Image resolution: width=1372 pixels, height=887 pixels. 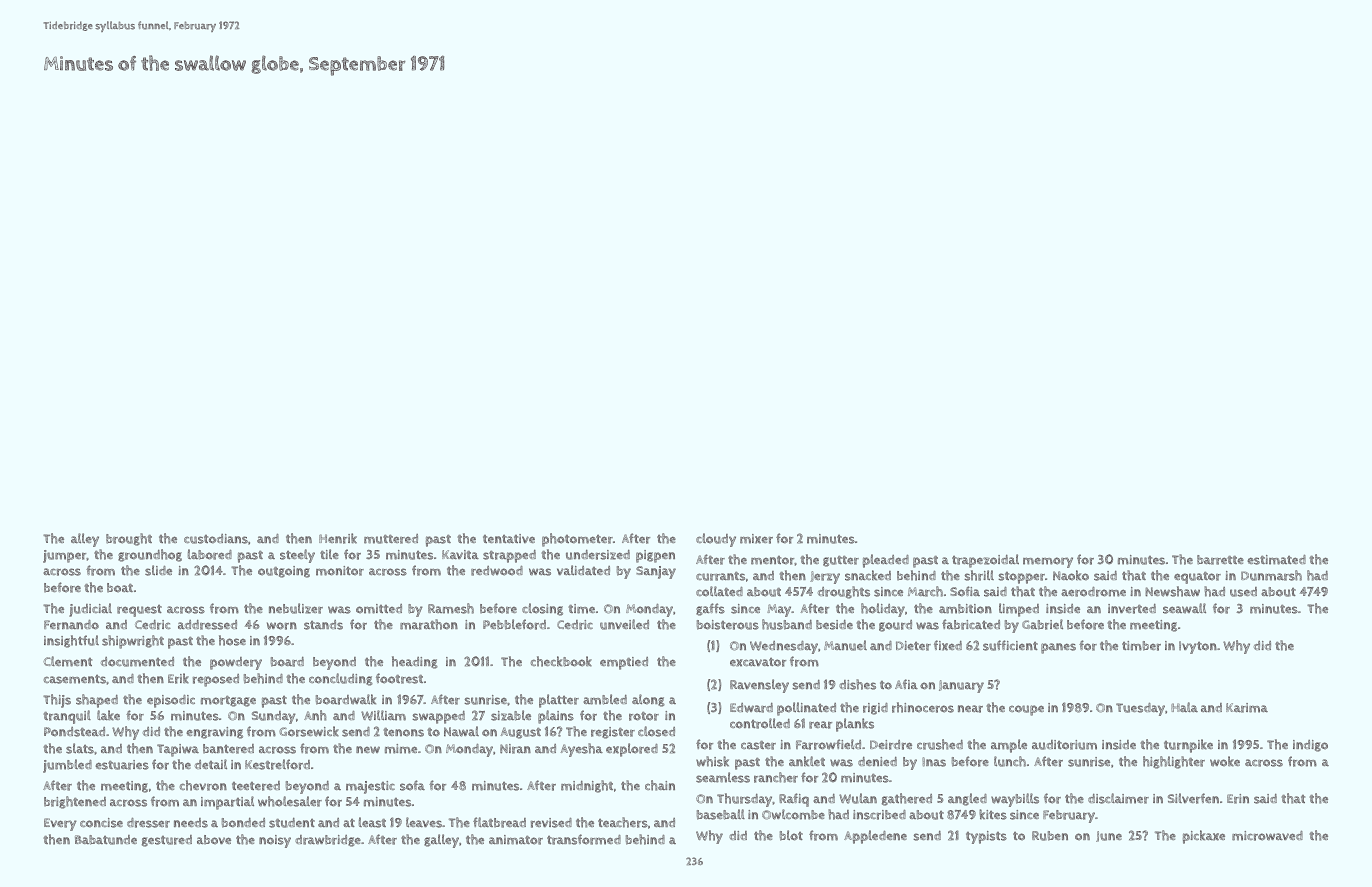 I want to click on waybills, so click(x=1015, y=800).
